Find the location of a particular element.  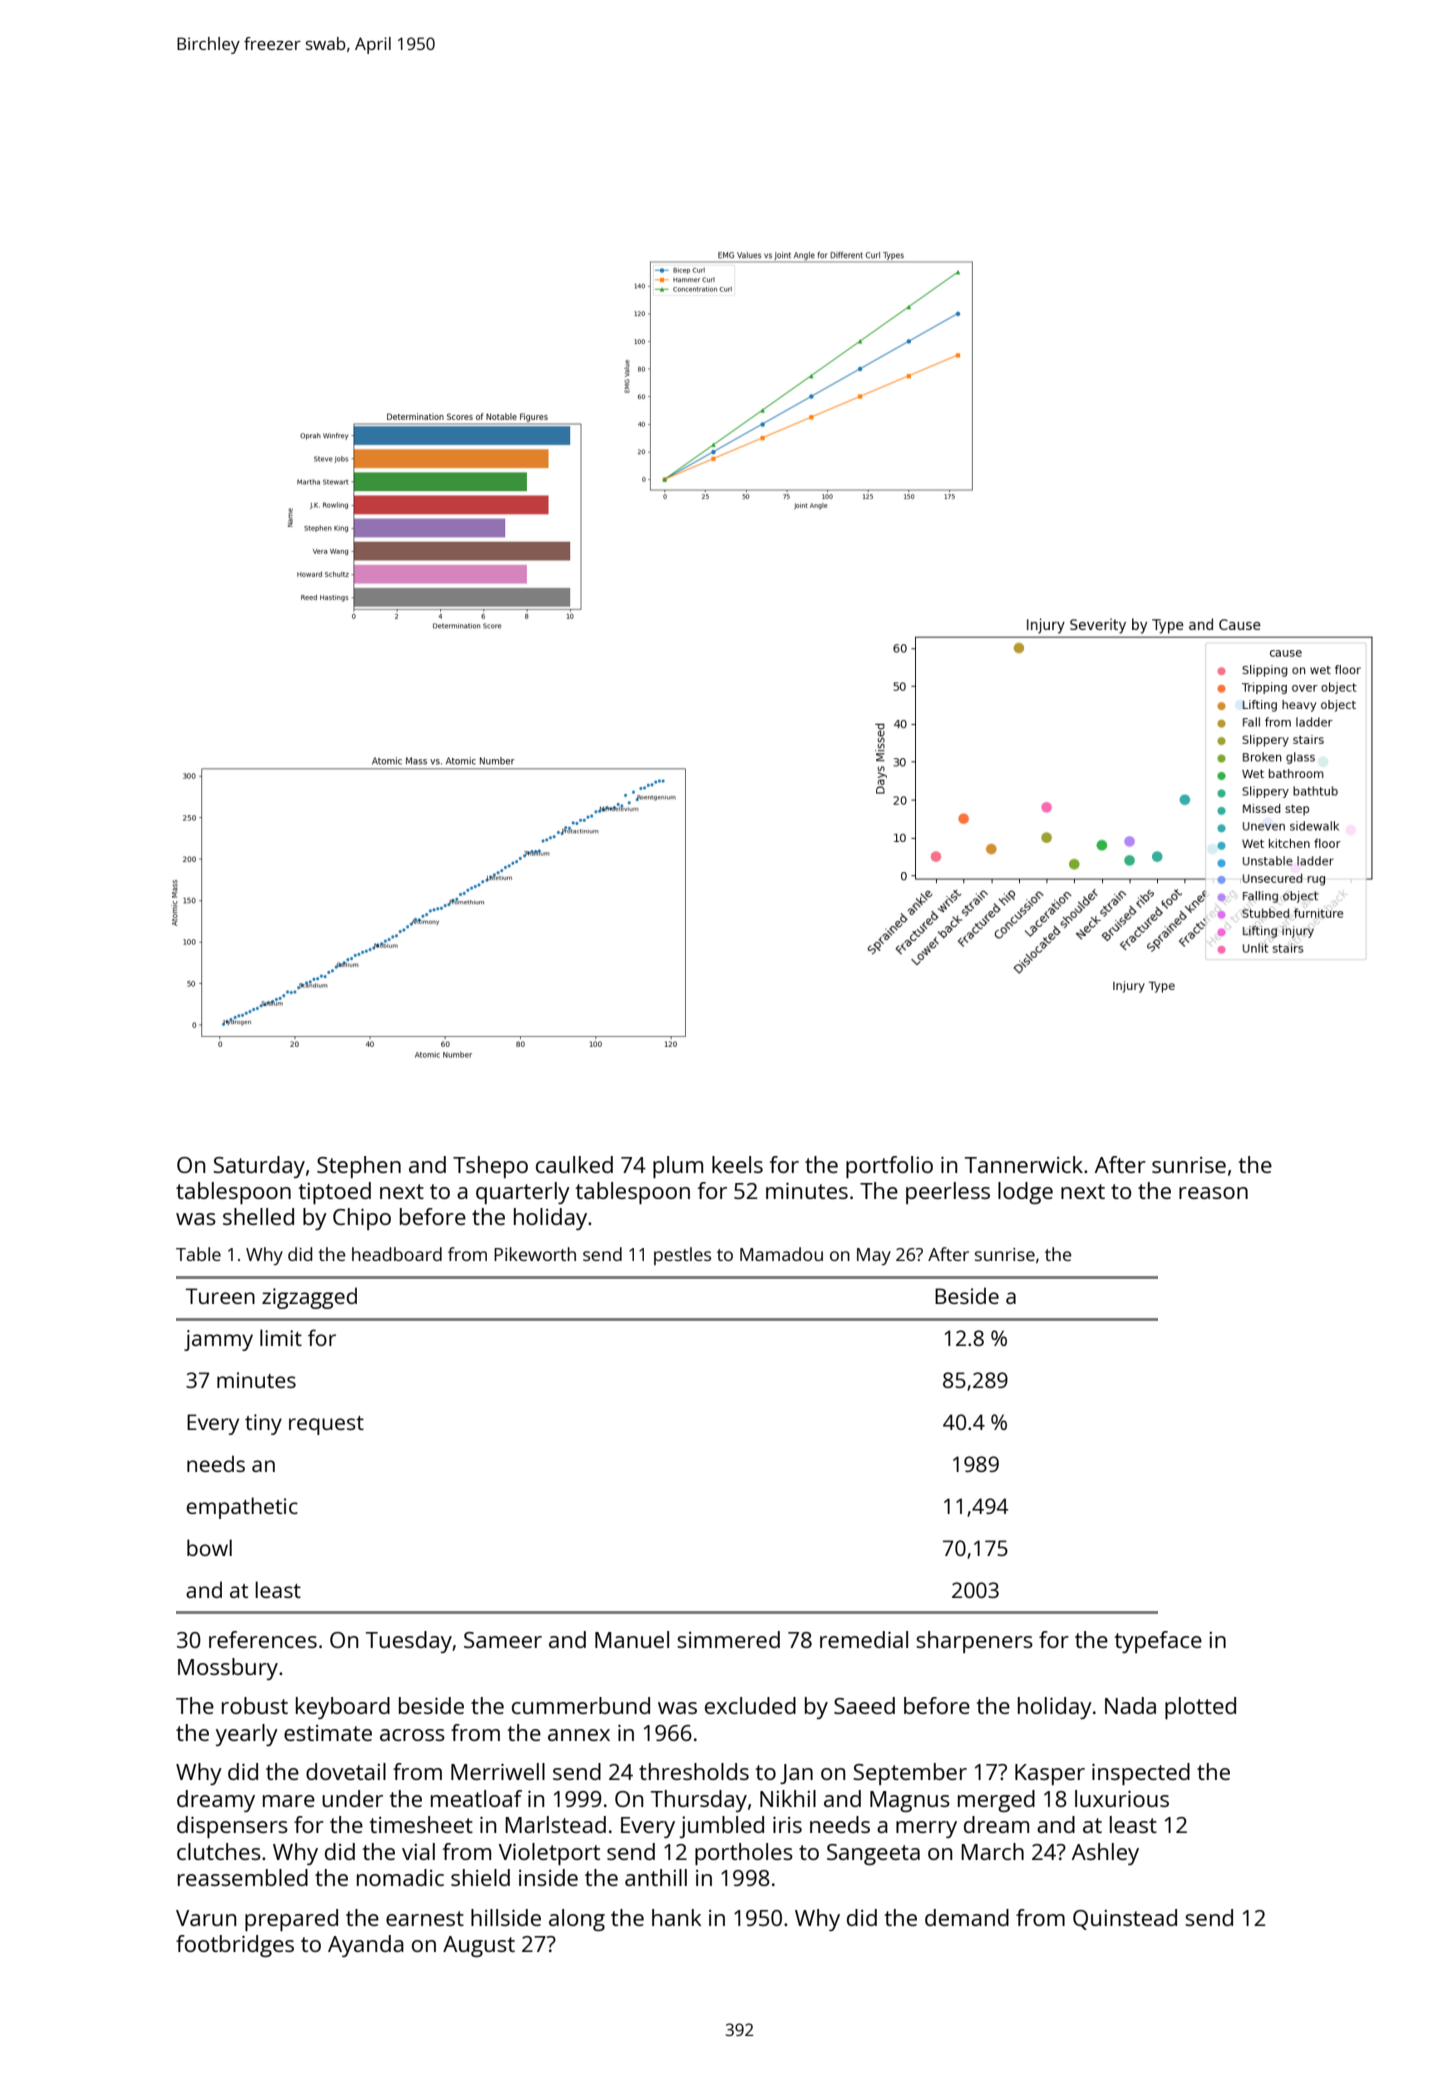

simmered is located at coordinates (728, 1639).
